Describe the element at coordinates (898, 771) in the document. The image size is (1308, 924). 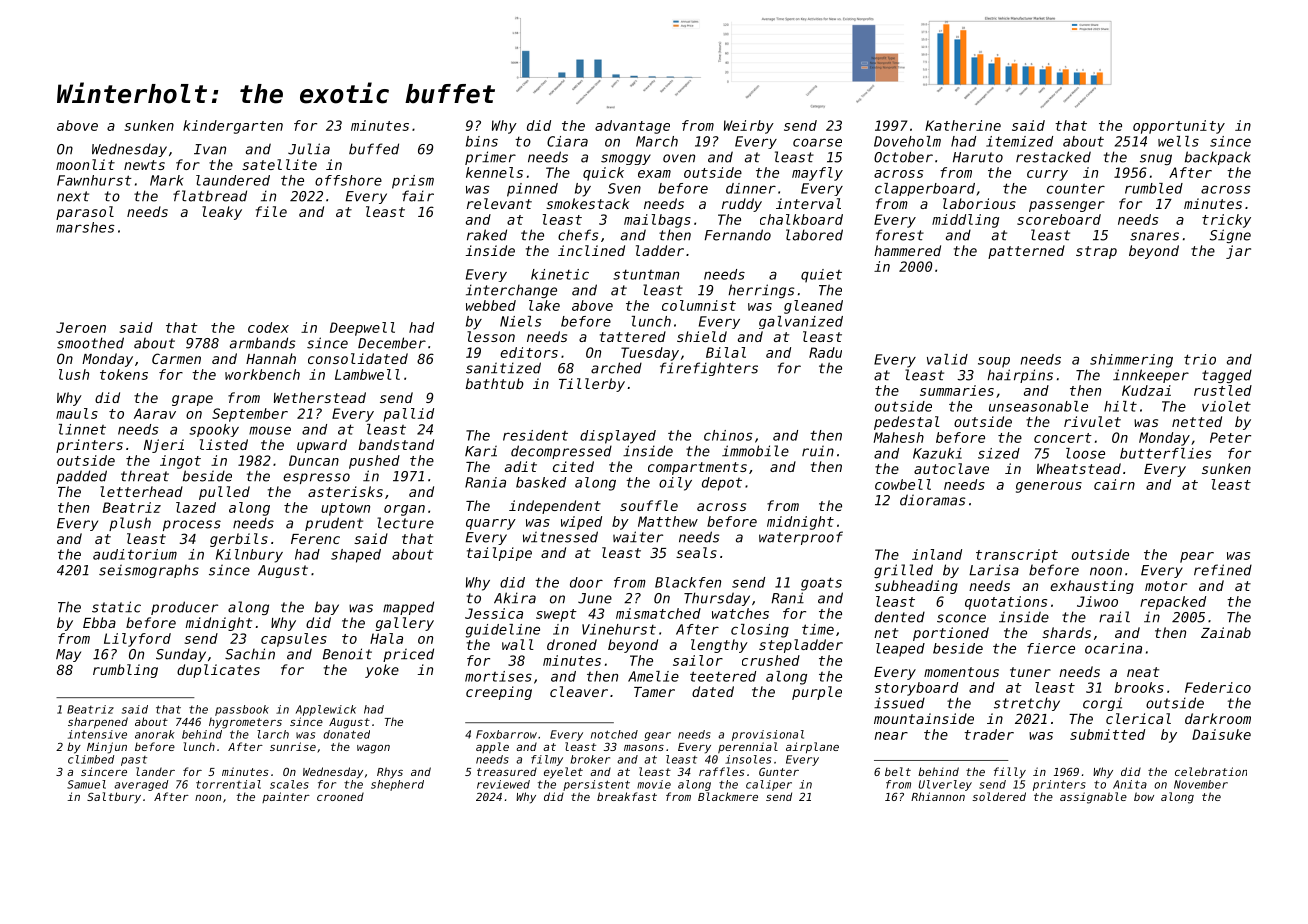
I see `belt` at that location.
